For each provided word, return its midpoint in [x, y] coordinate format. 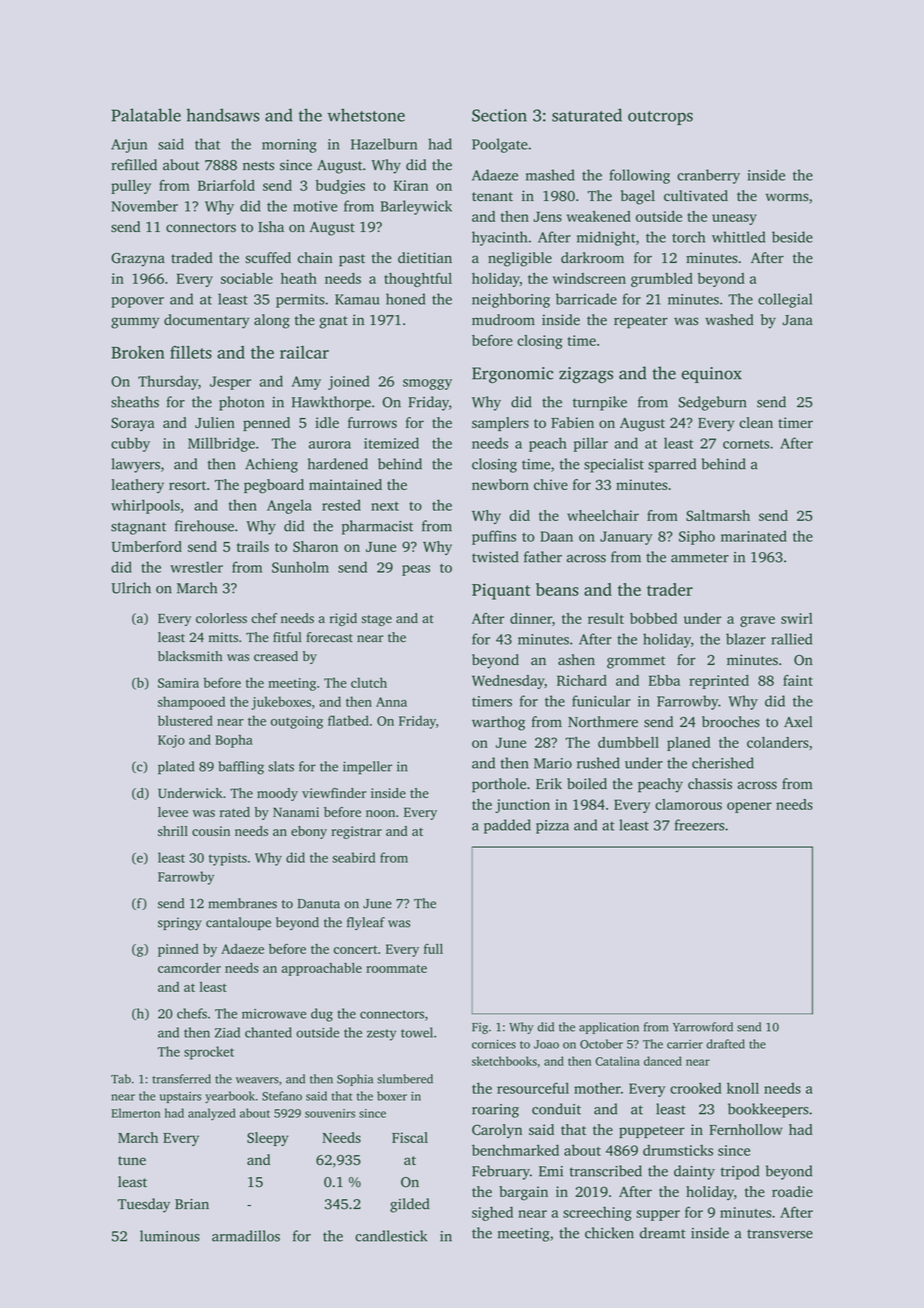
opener [749, 807]
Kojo [171, 741]
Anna [391, 702]
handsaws [223, 115]
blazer [746, 639]
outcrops [660, 118]
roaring [495, 1111]
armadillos [246, 1236]
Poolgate [500, 145]
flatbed [348, 720]
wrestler [196, 567]
